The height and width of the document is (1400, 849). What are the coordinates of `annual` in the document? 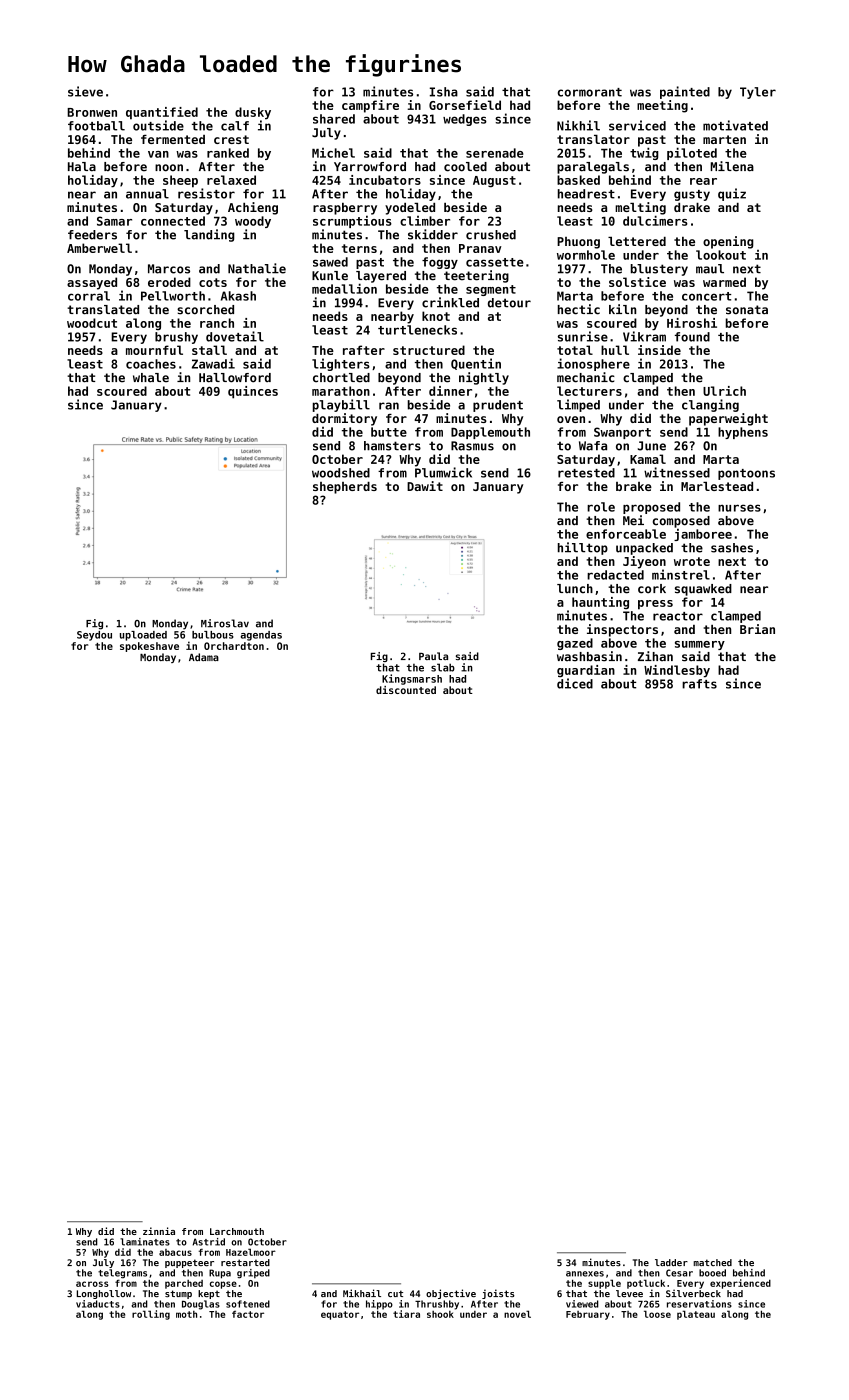 It's located at (147, 194).
